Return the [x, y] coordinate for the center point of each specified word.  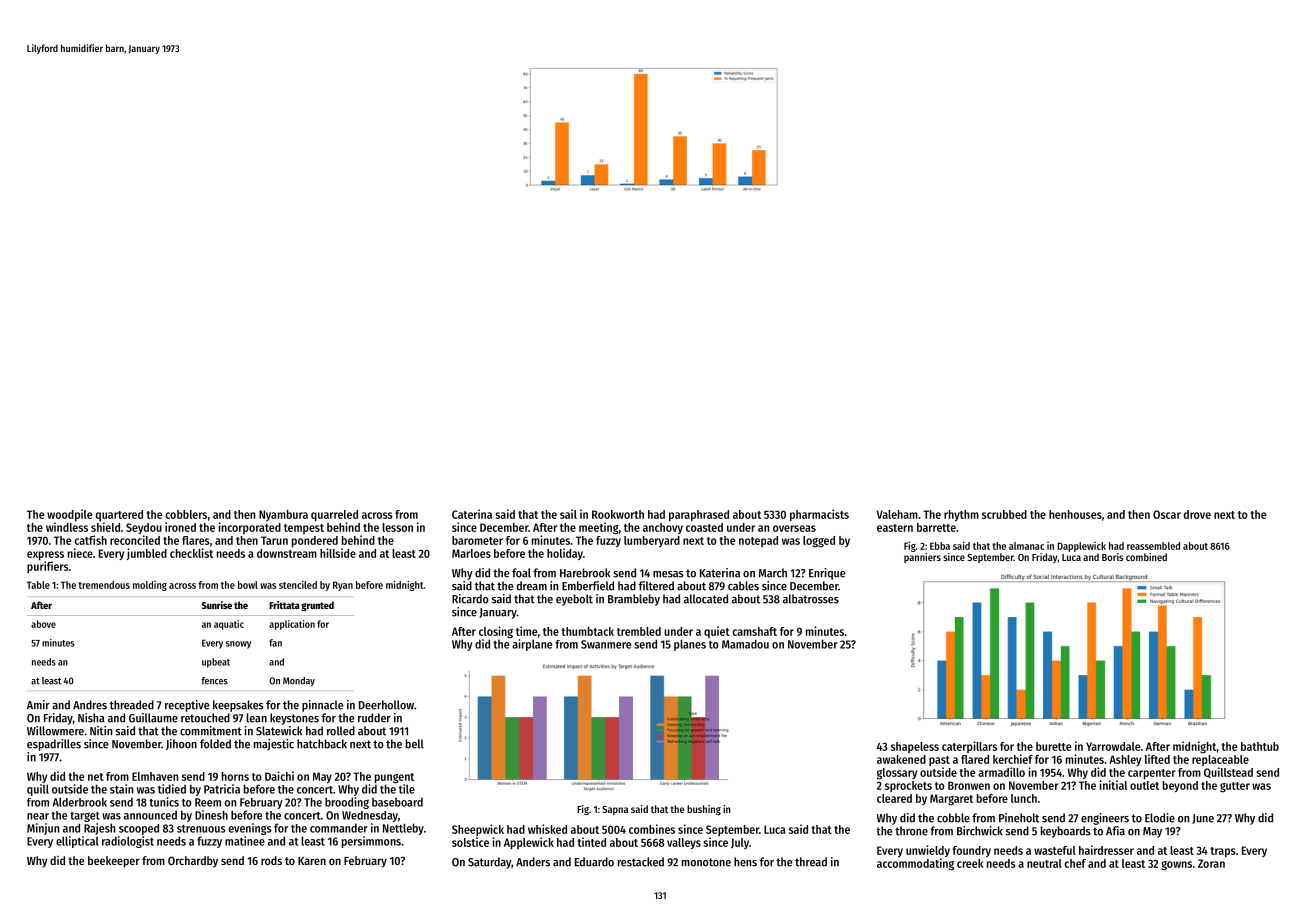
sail [568, 514]
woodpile [70, 515]
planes [690, 645]
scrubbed [1004, 514]
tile [407, 789]
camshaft [754, 631]
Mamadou [745, 644]
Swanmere [606, 644]
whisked [547, 829]
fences [214, 681]
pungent [394, 778]
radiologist [128, 842]
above [43, 624]
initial [1113, 785]
